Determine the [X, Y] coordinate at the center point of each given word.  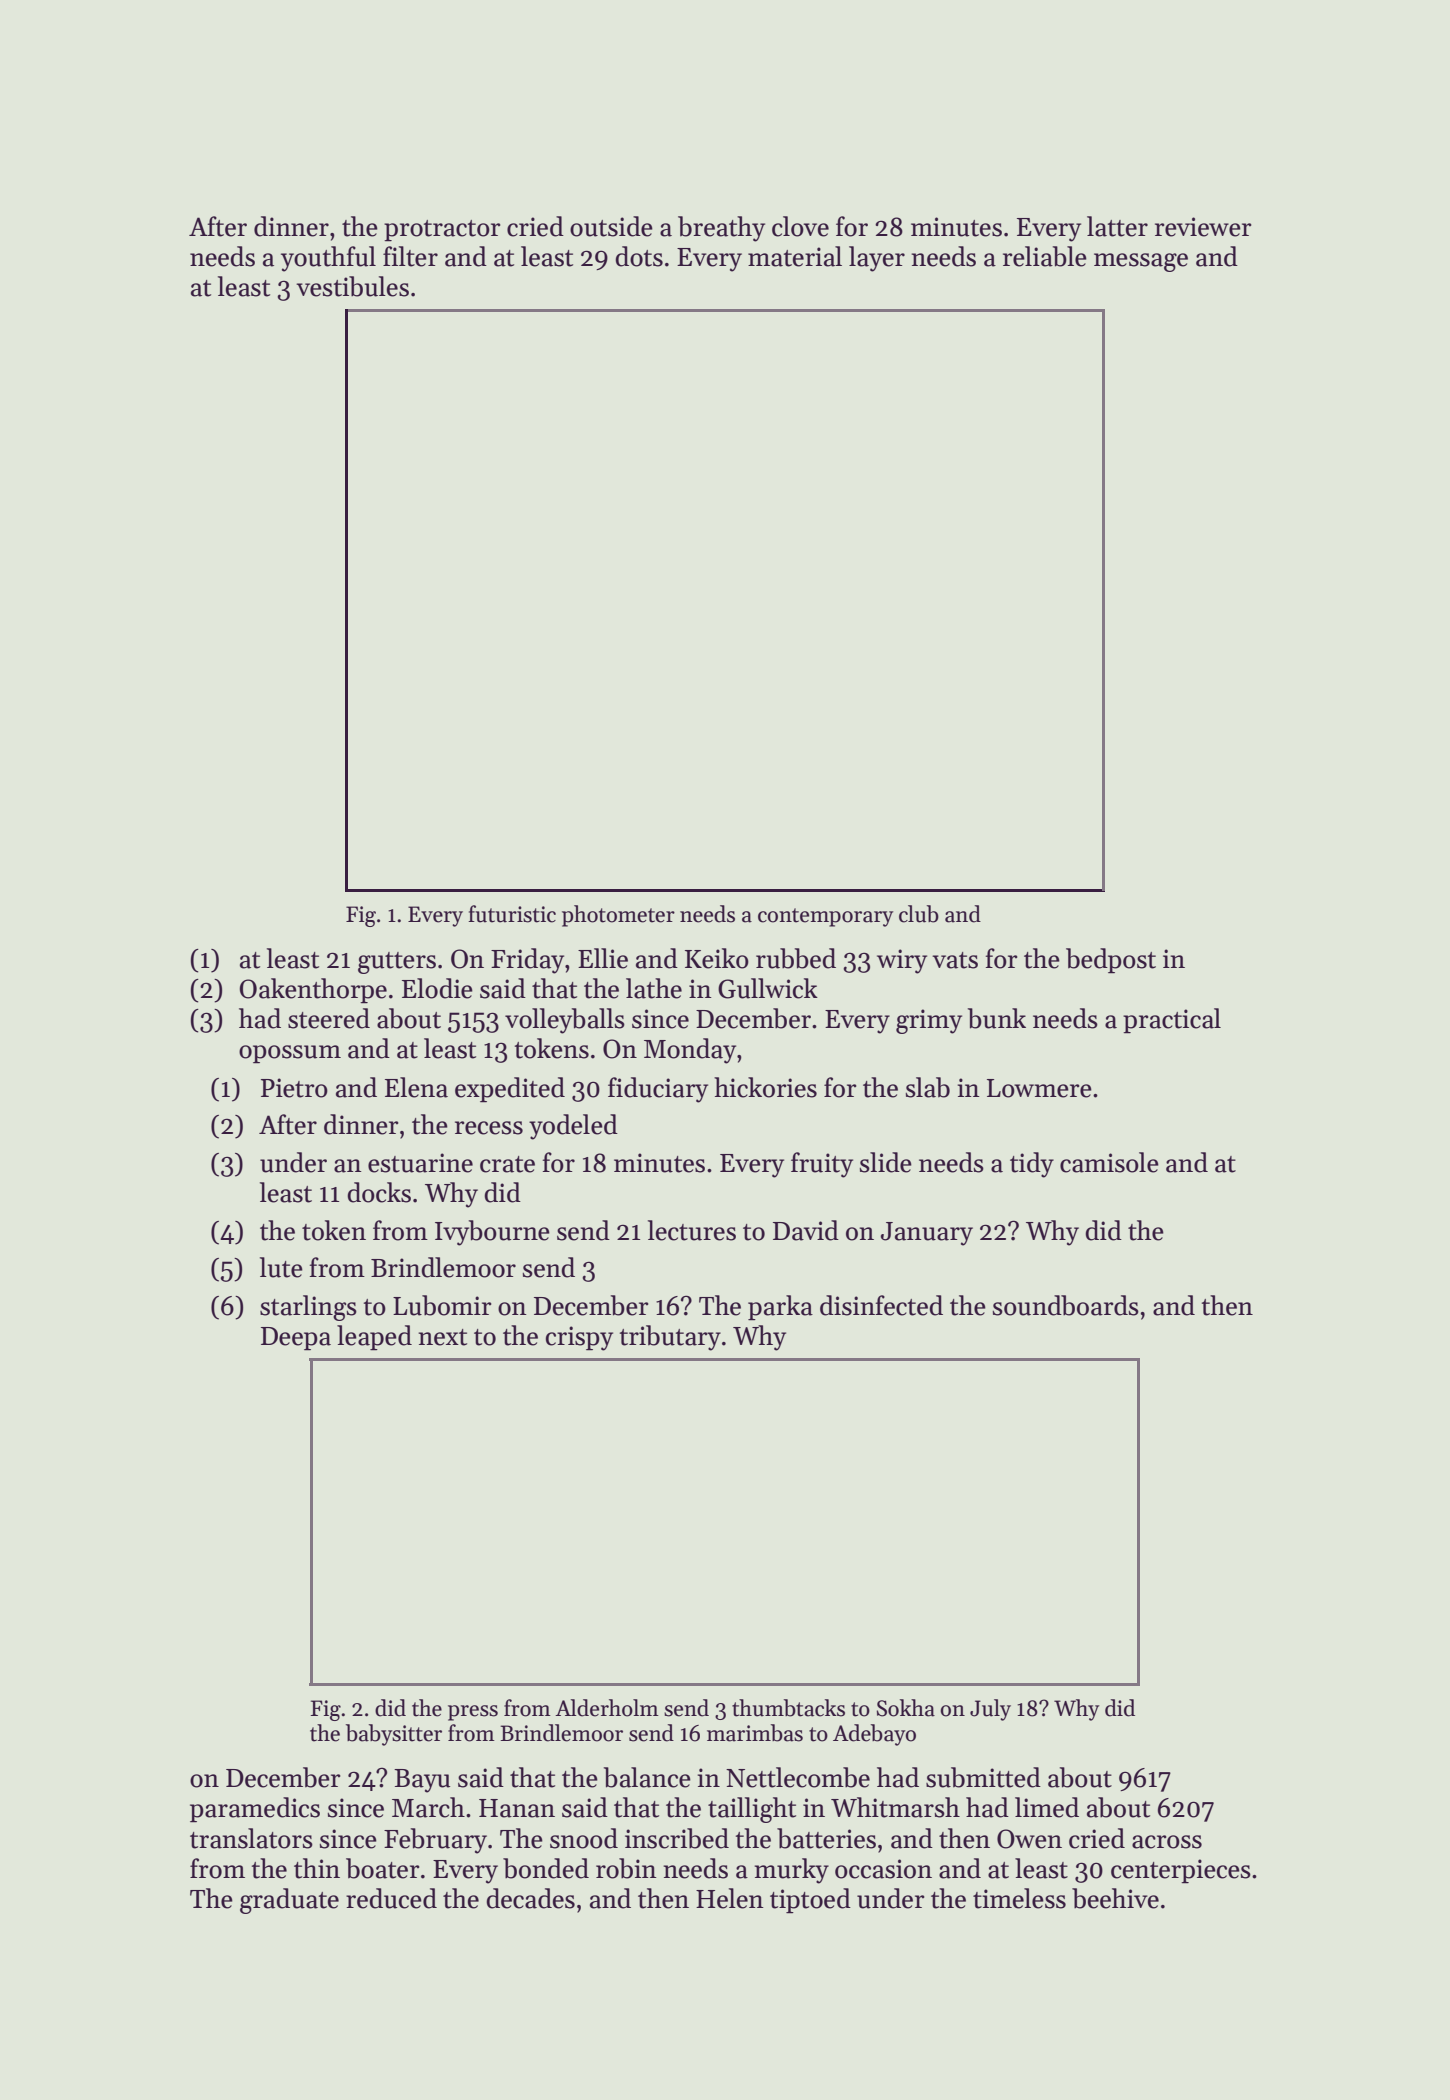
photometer [618, 916]
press [473, 1713]
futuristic [512, 914]
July [990, 1710]
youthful [328, 259]
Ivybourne [492, 1233]
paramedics [255, 1810]
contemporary [825, 917]
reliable [1045, 256]
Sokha [906, 1708]
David [806, 1230]
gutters [397, 963]
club [919, 914]
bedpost [1111, 961]
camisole [1109, 1162]
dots [639, 256]
